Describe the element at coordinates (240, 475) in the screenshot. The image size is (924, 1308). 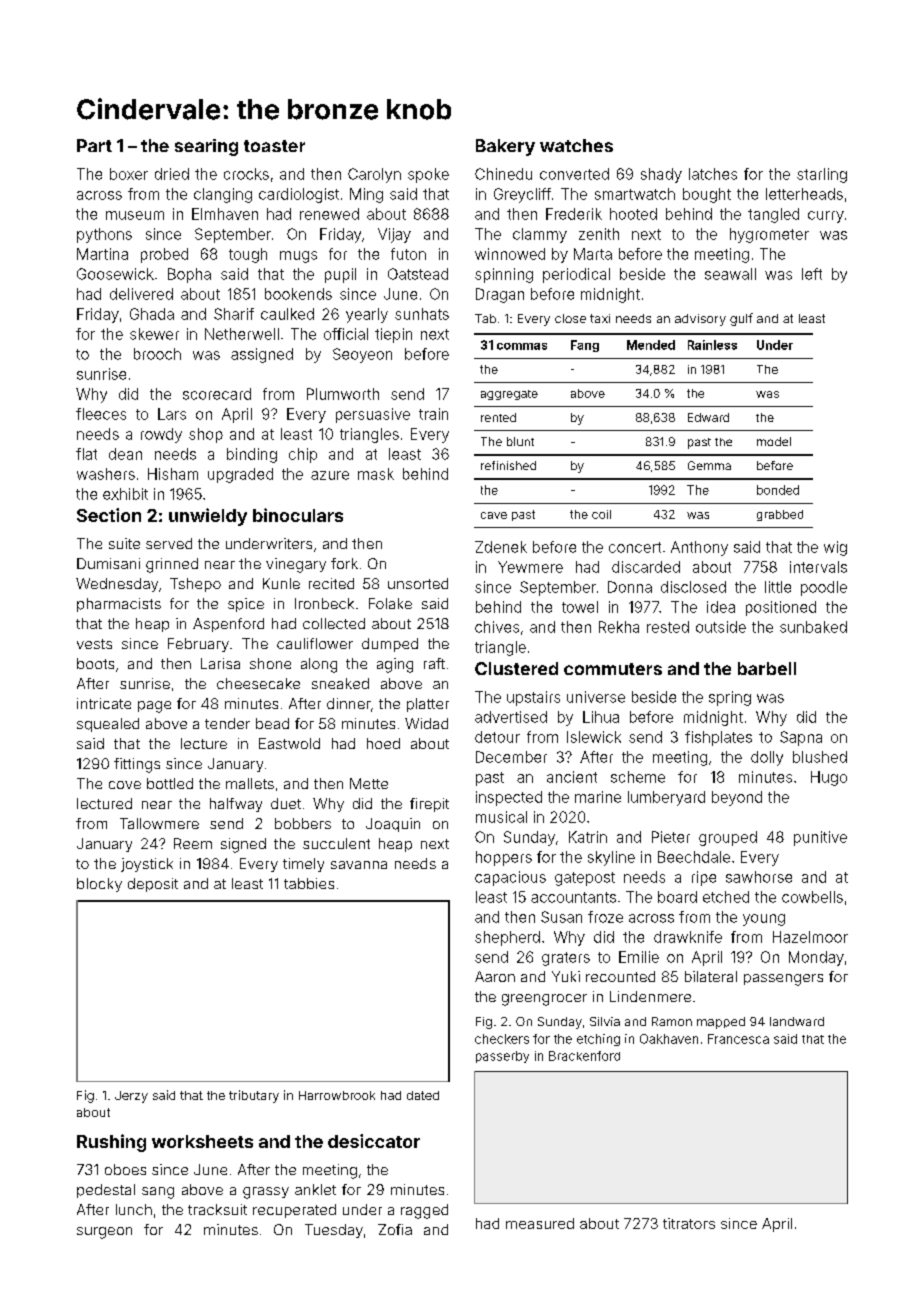
I see `upgraded` at that location.
